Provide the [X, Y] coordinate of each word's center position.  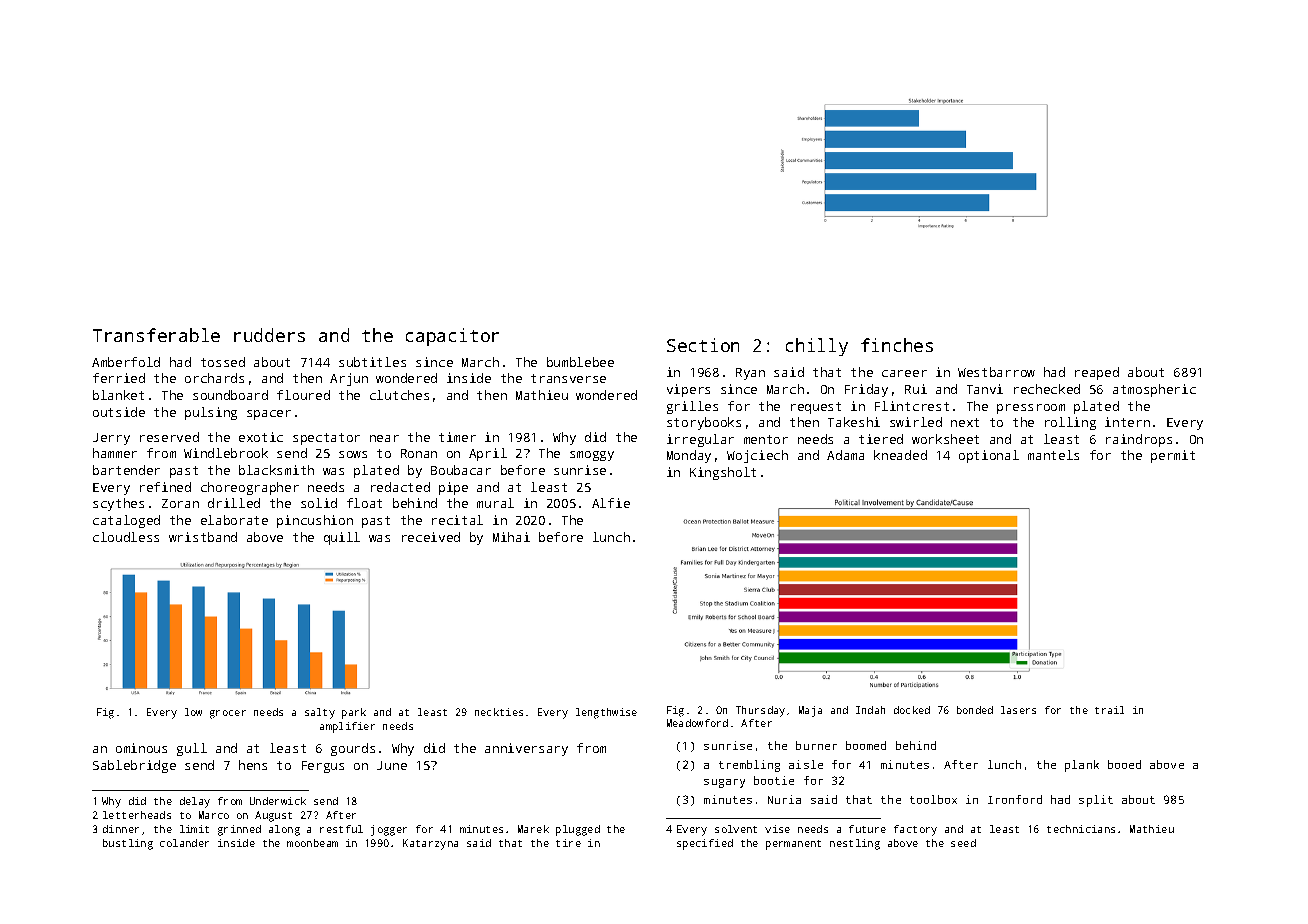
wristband [203, 537]
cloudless [126, 537]
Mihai [511, 537]
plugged [578, 830]
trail [1109, 710]
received [431, 537]
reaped [1097, 373]
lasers [1018, 710]
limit [194, 829]
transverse [568, 378]
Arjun [349, 379]
